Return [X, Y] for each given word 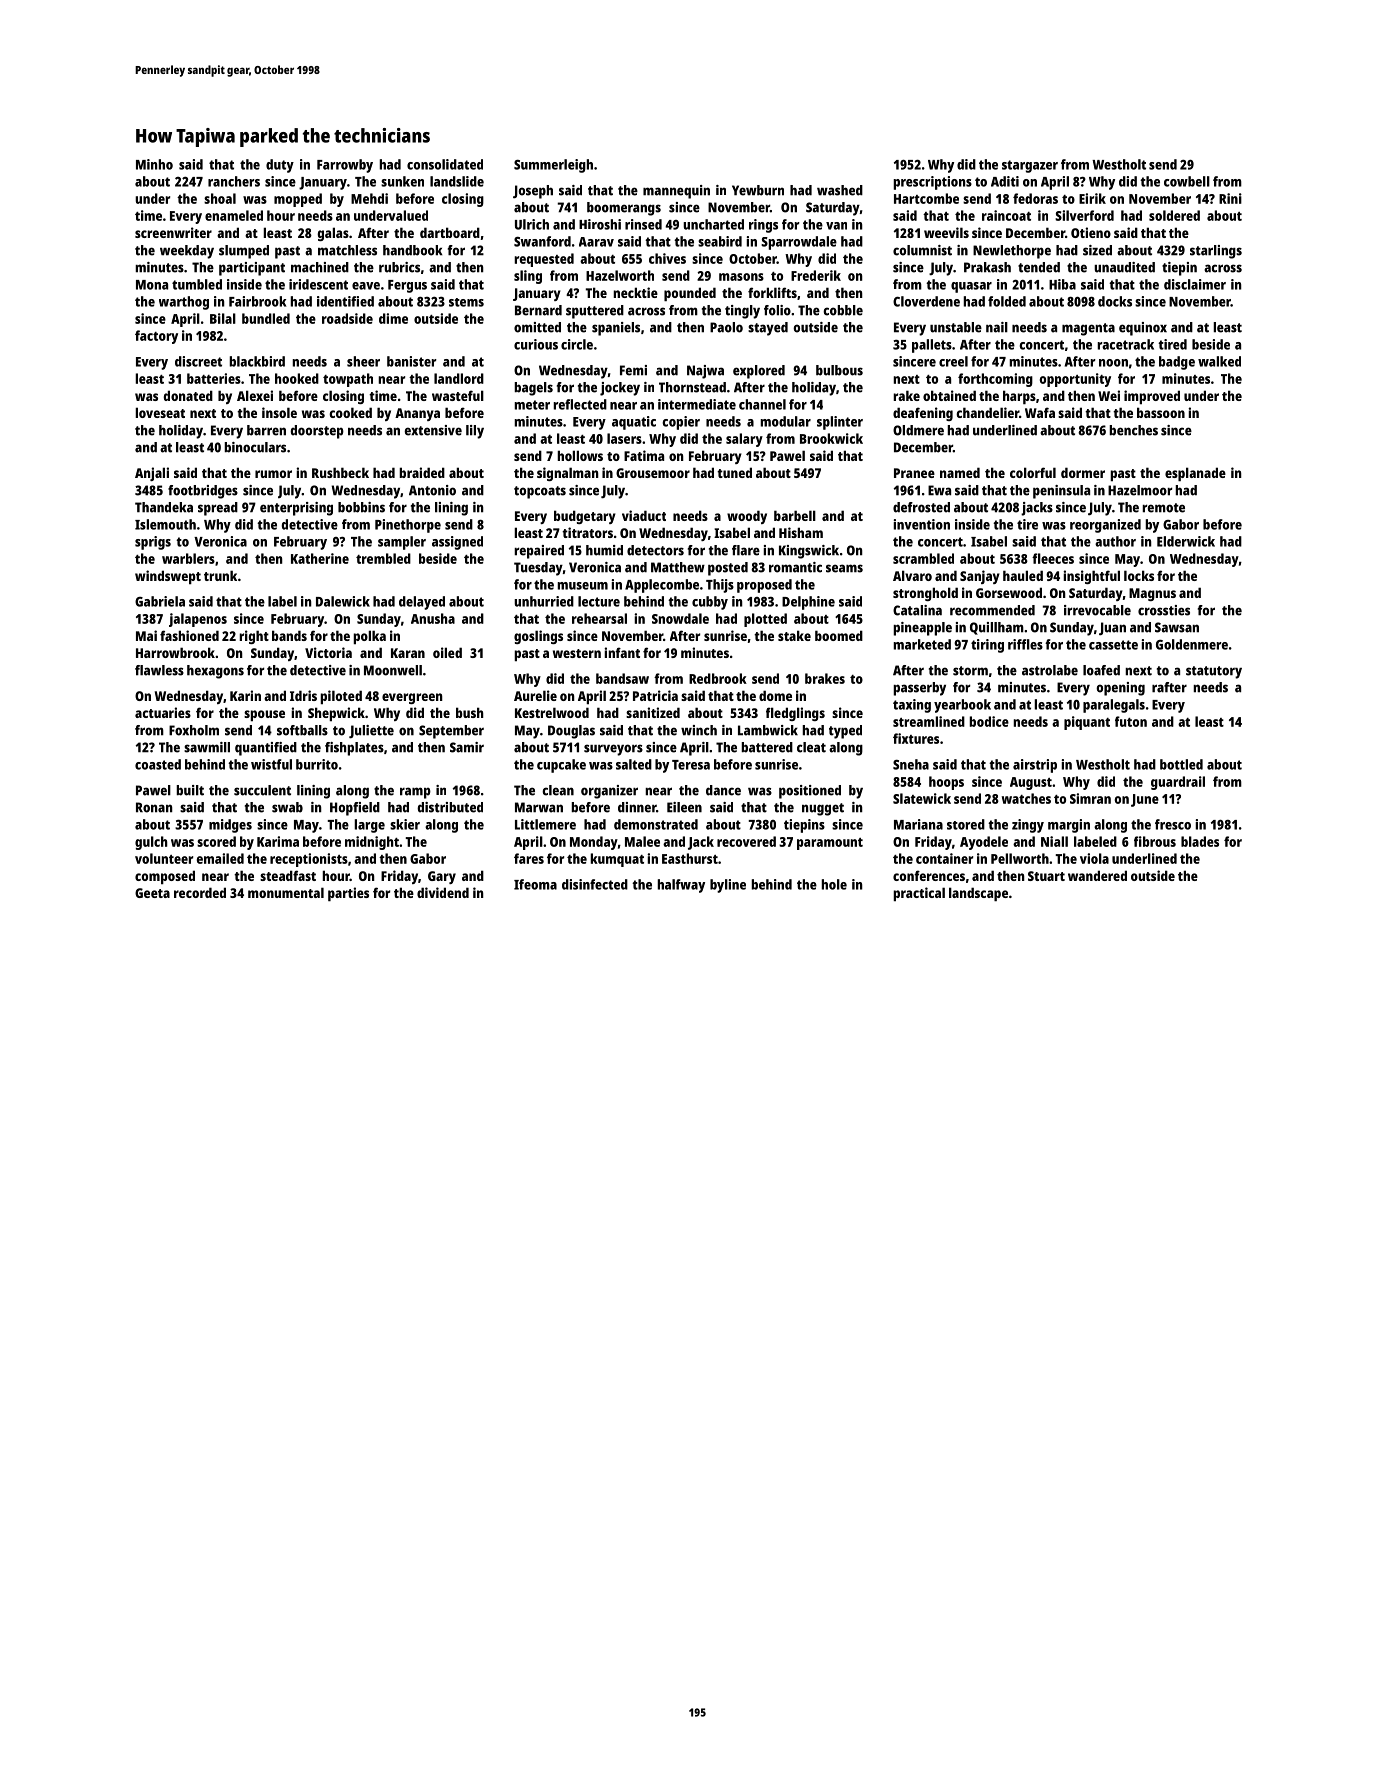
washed [840, 190]
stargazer [1030, 166]
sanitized [653, 712]
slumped [244, 252]
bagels [533, 389]
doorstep [317, 432]
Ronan [154, 807]
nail [997, 327]
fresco [1173, 824]
